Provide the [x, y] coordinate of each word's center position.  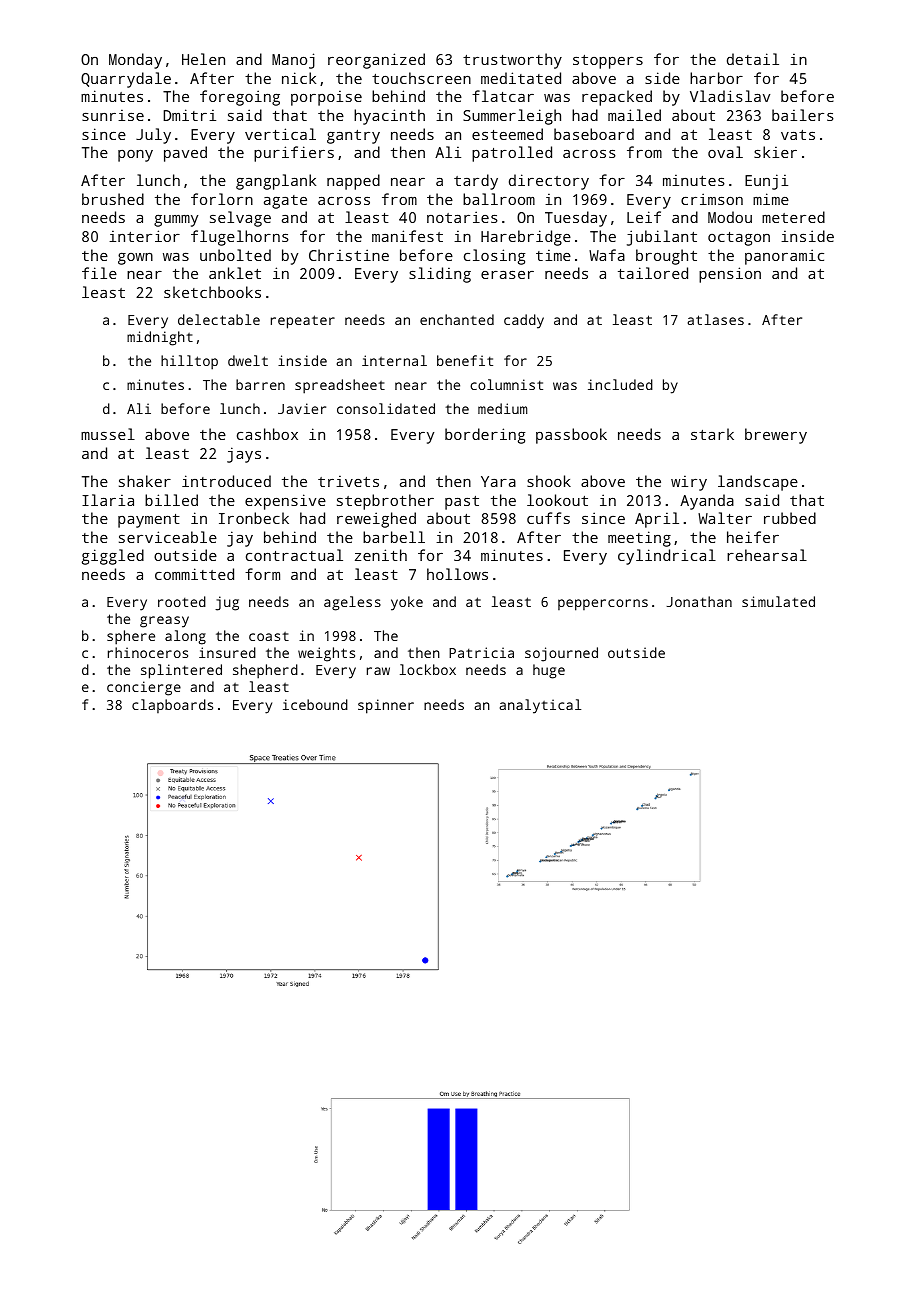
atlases [716, 319]
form [262, 574]
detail [753, 59]
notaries [462, 217]
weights [326, 654]
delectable [219, 319]
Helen [203, 59]
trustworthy [512, 61]
